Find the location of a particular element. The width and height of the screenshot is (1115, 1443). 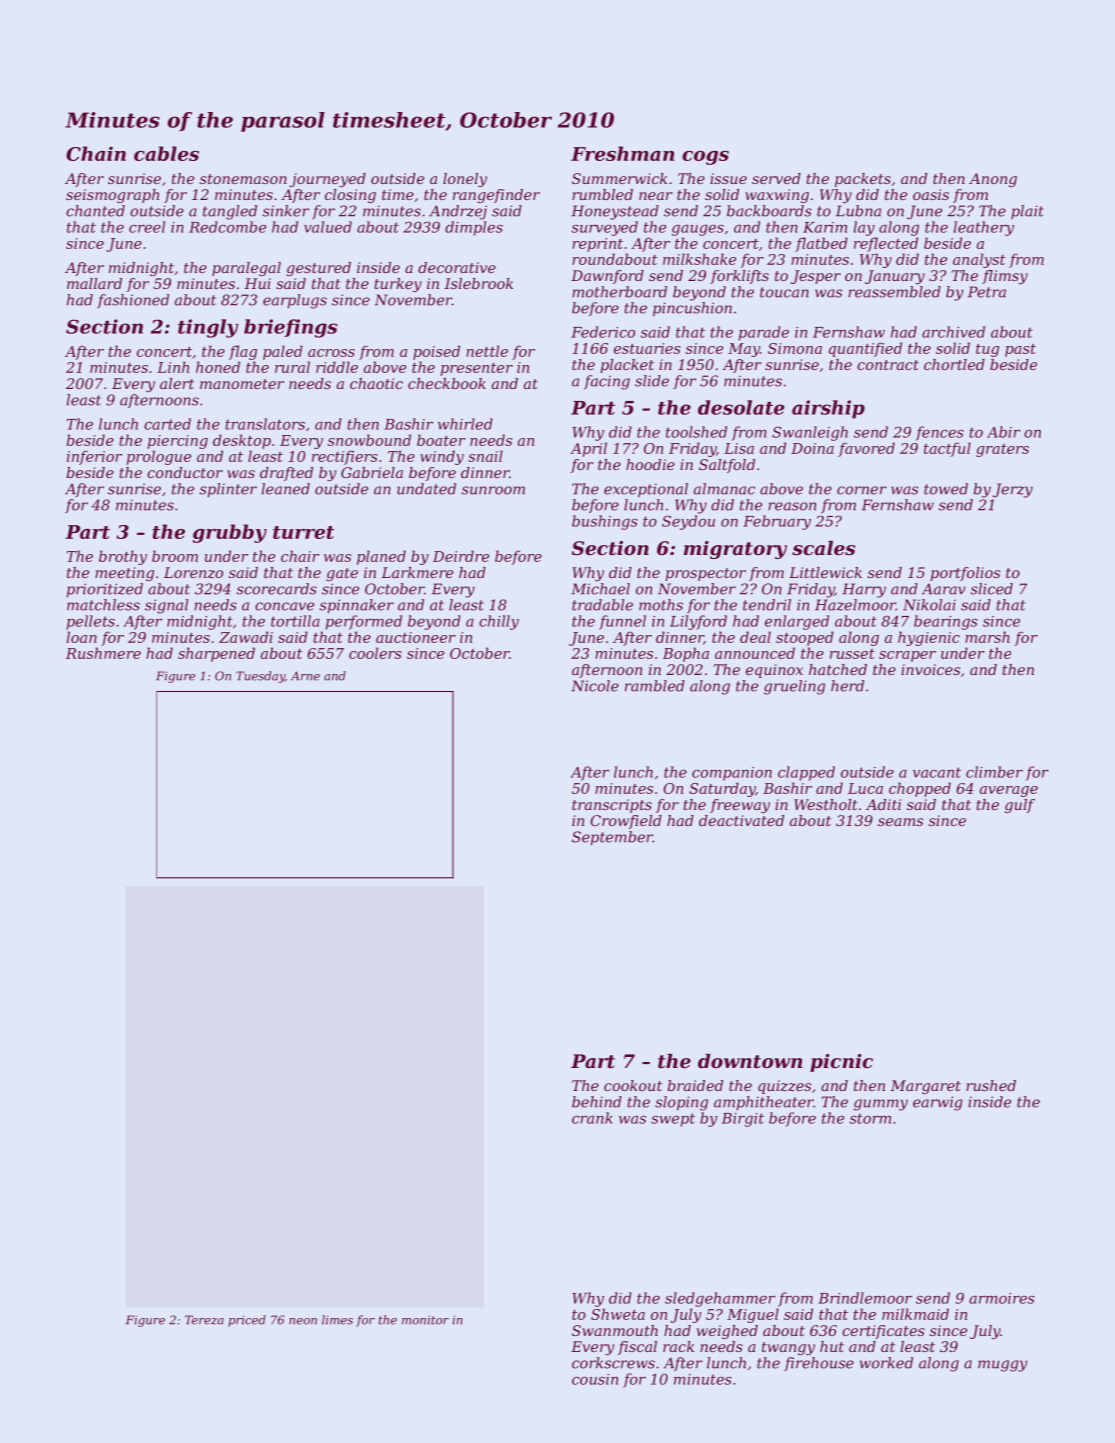

climber is located at coordinates (994, 772).
